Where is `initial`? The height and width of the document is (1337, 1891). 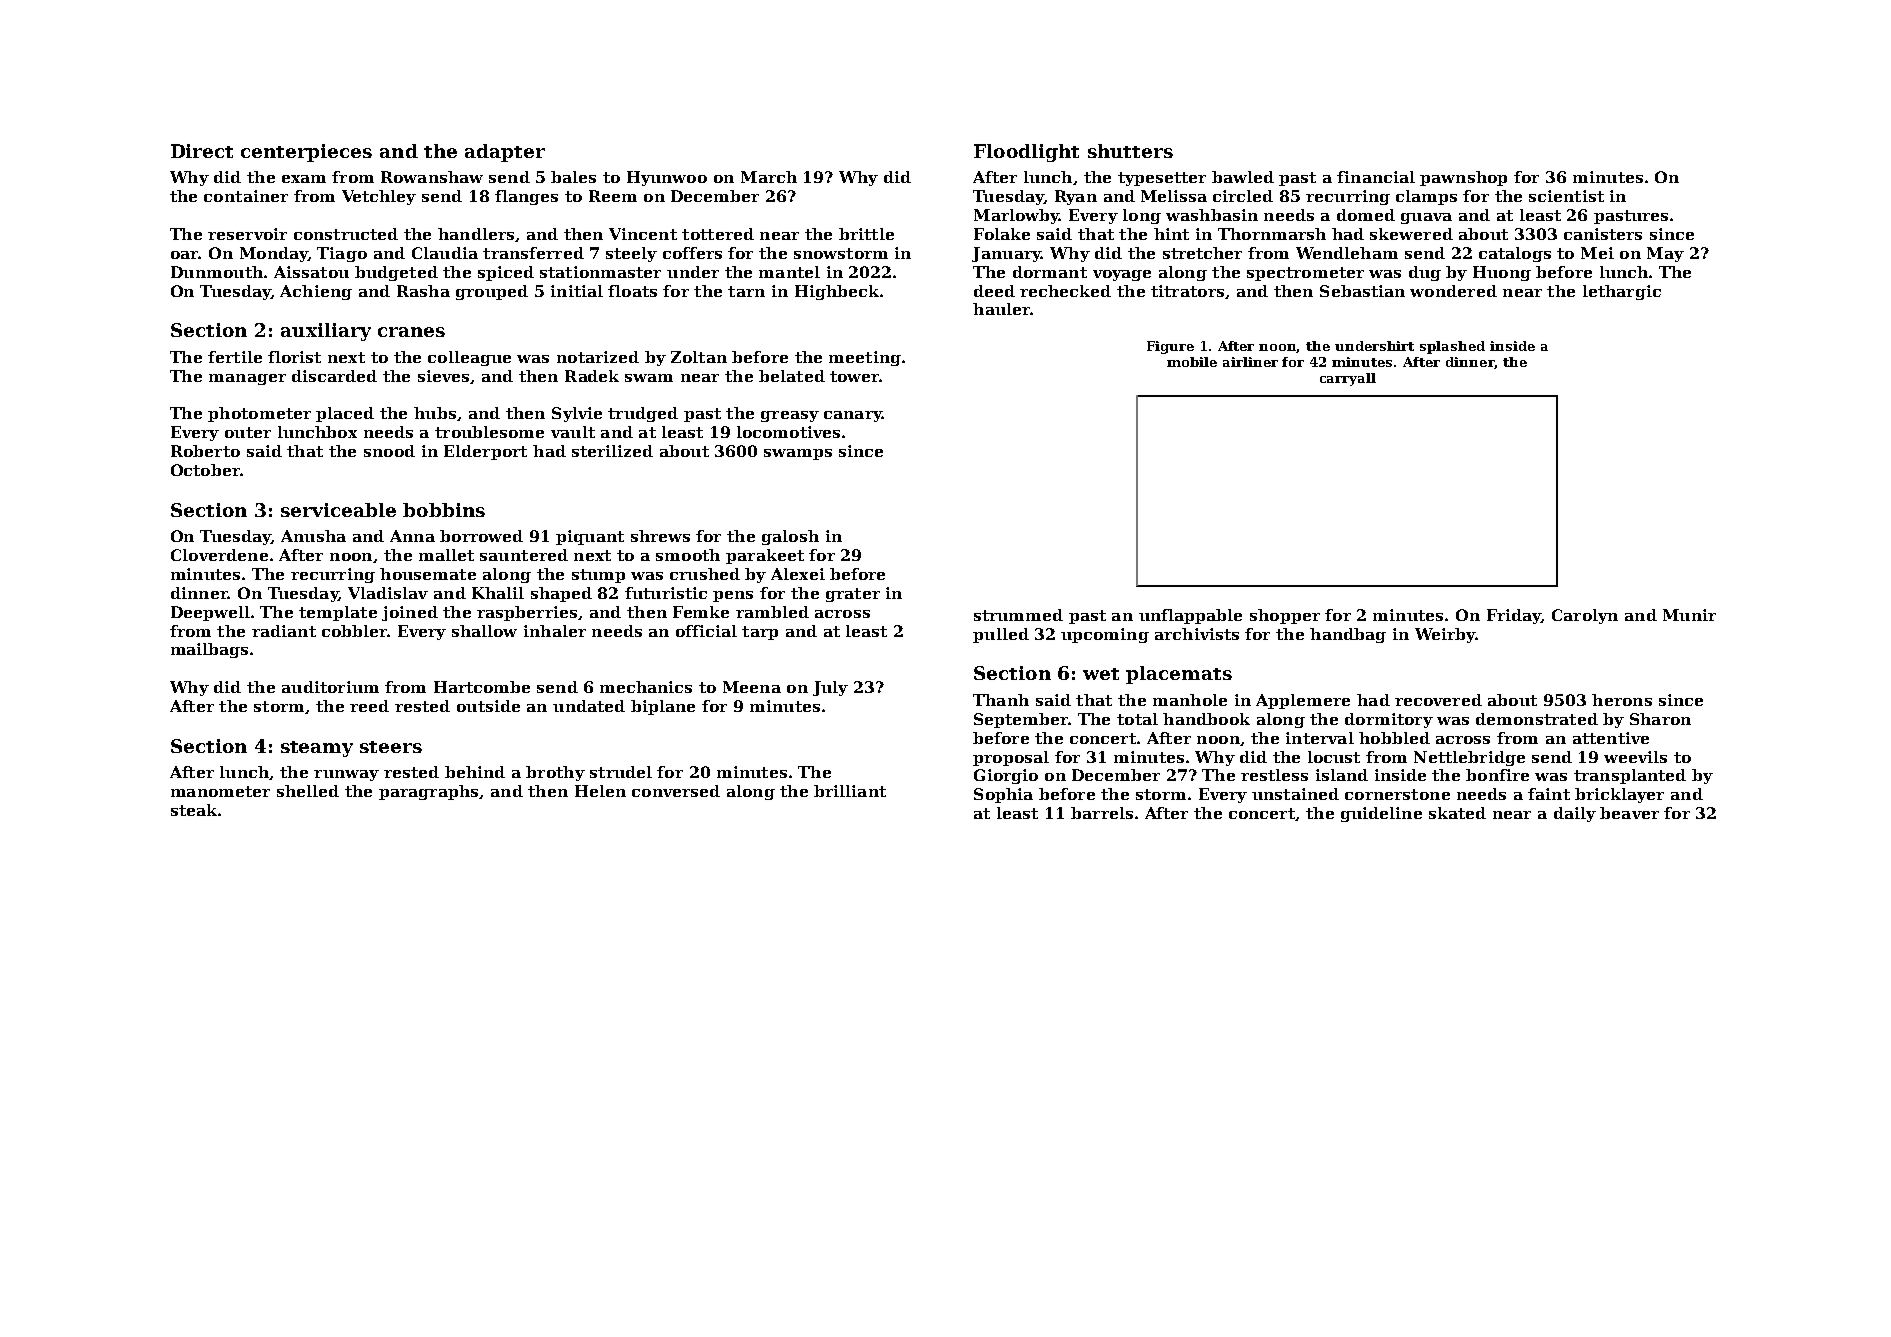
initial is located at coordinates (577, 291).
